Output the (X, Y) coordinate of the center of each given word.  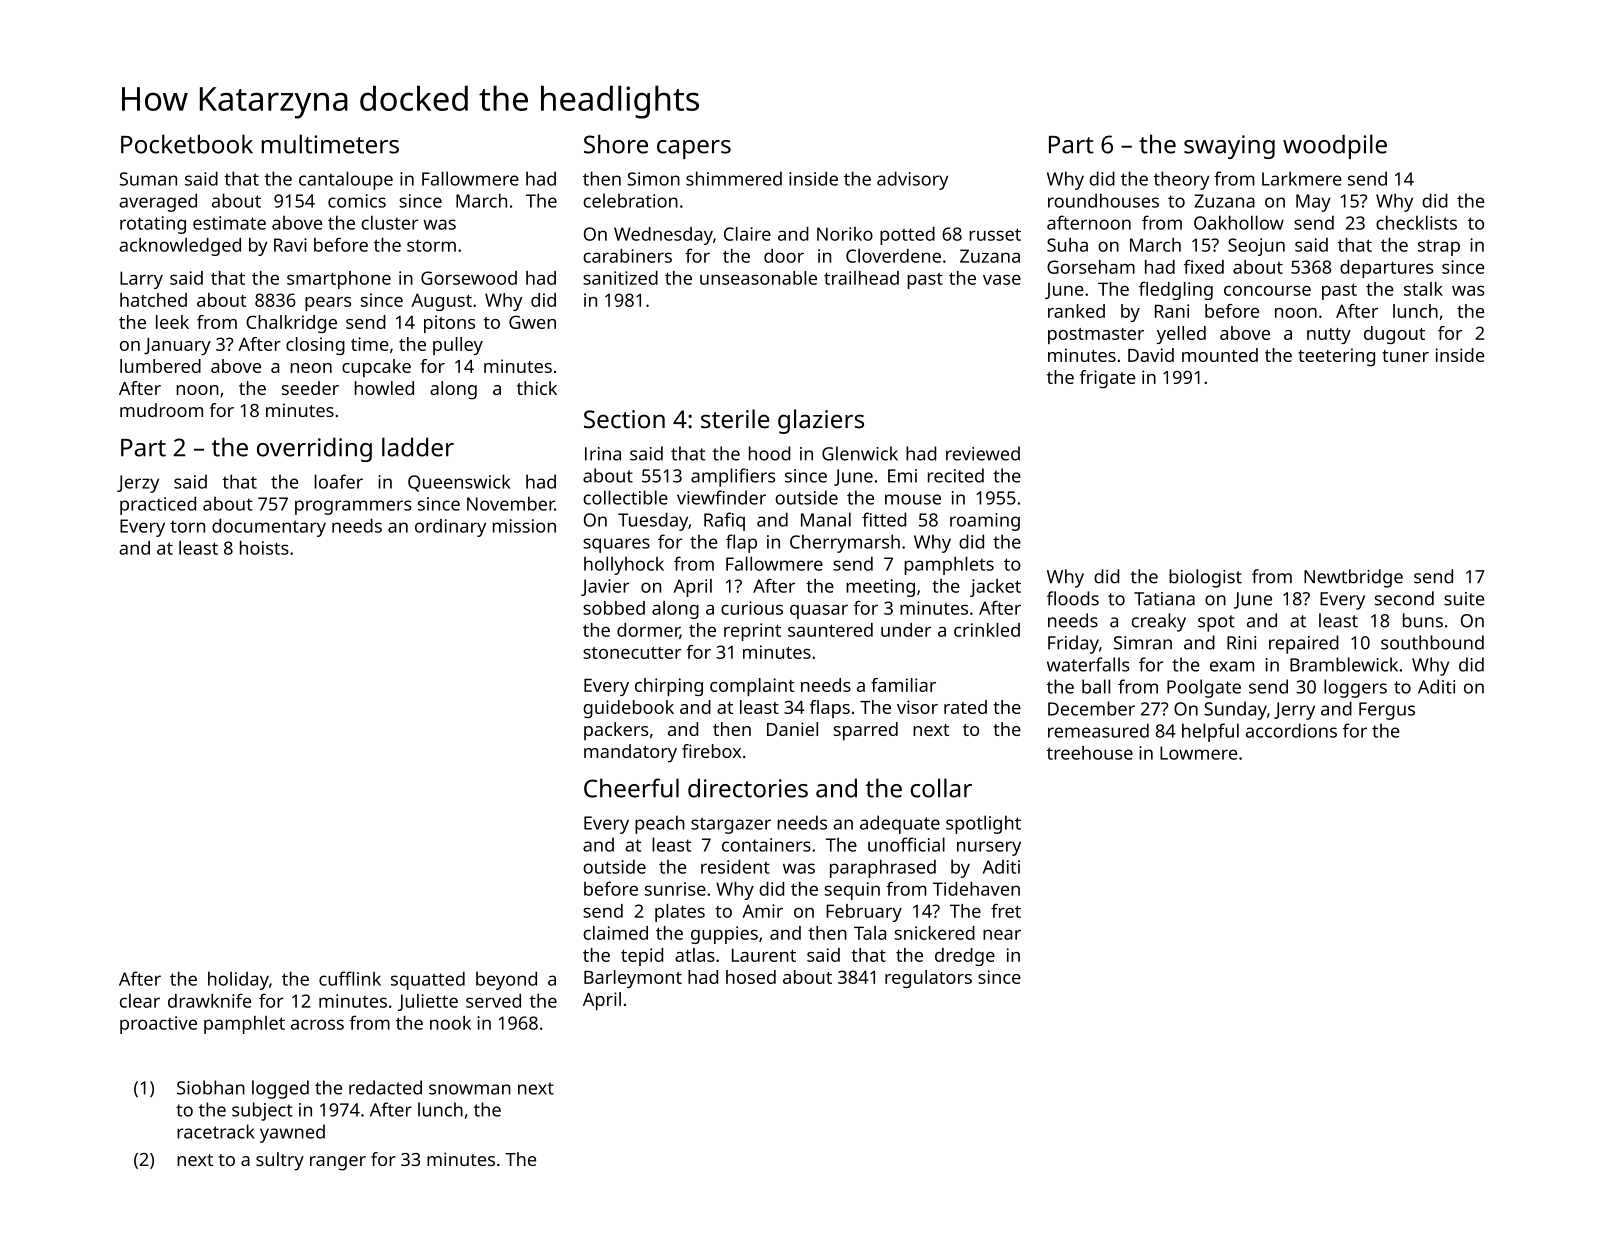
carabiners (627, 256)
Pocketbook (187, 144)
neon (311, 368)
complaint (752, 687)
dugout (1394, 335)
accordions (1291, 730)
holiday (238, 980)
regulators (928, 979)
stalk (1423, 289)
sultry (280, 1161)
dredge (965, 957)
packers (616, 731)
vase (1002, 280)
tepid (642, 957)
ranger (338, 1163)
